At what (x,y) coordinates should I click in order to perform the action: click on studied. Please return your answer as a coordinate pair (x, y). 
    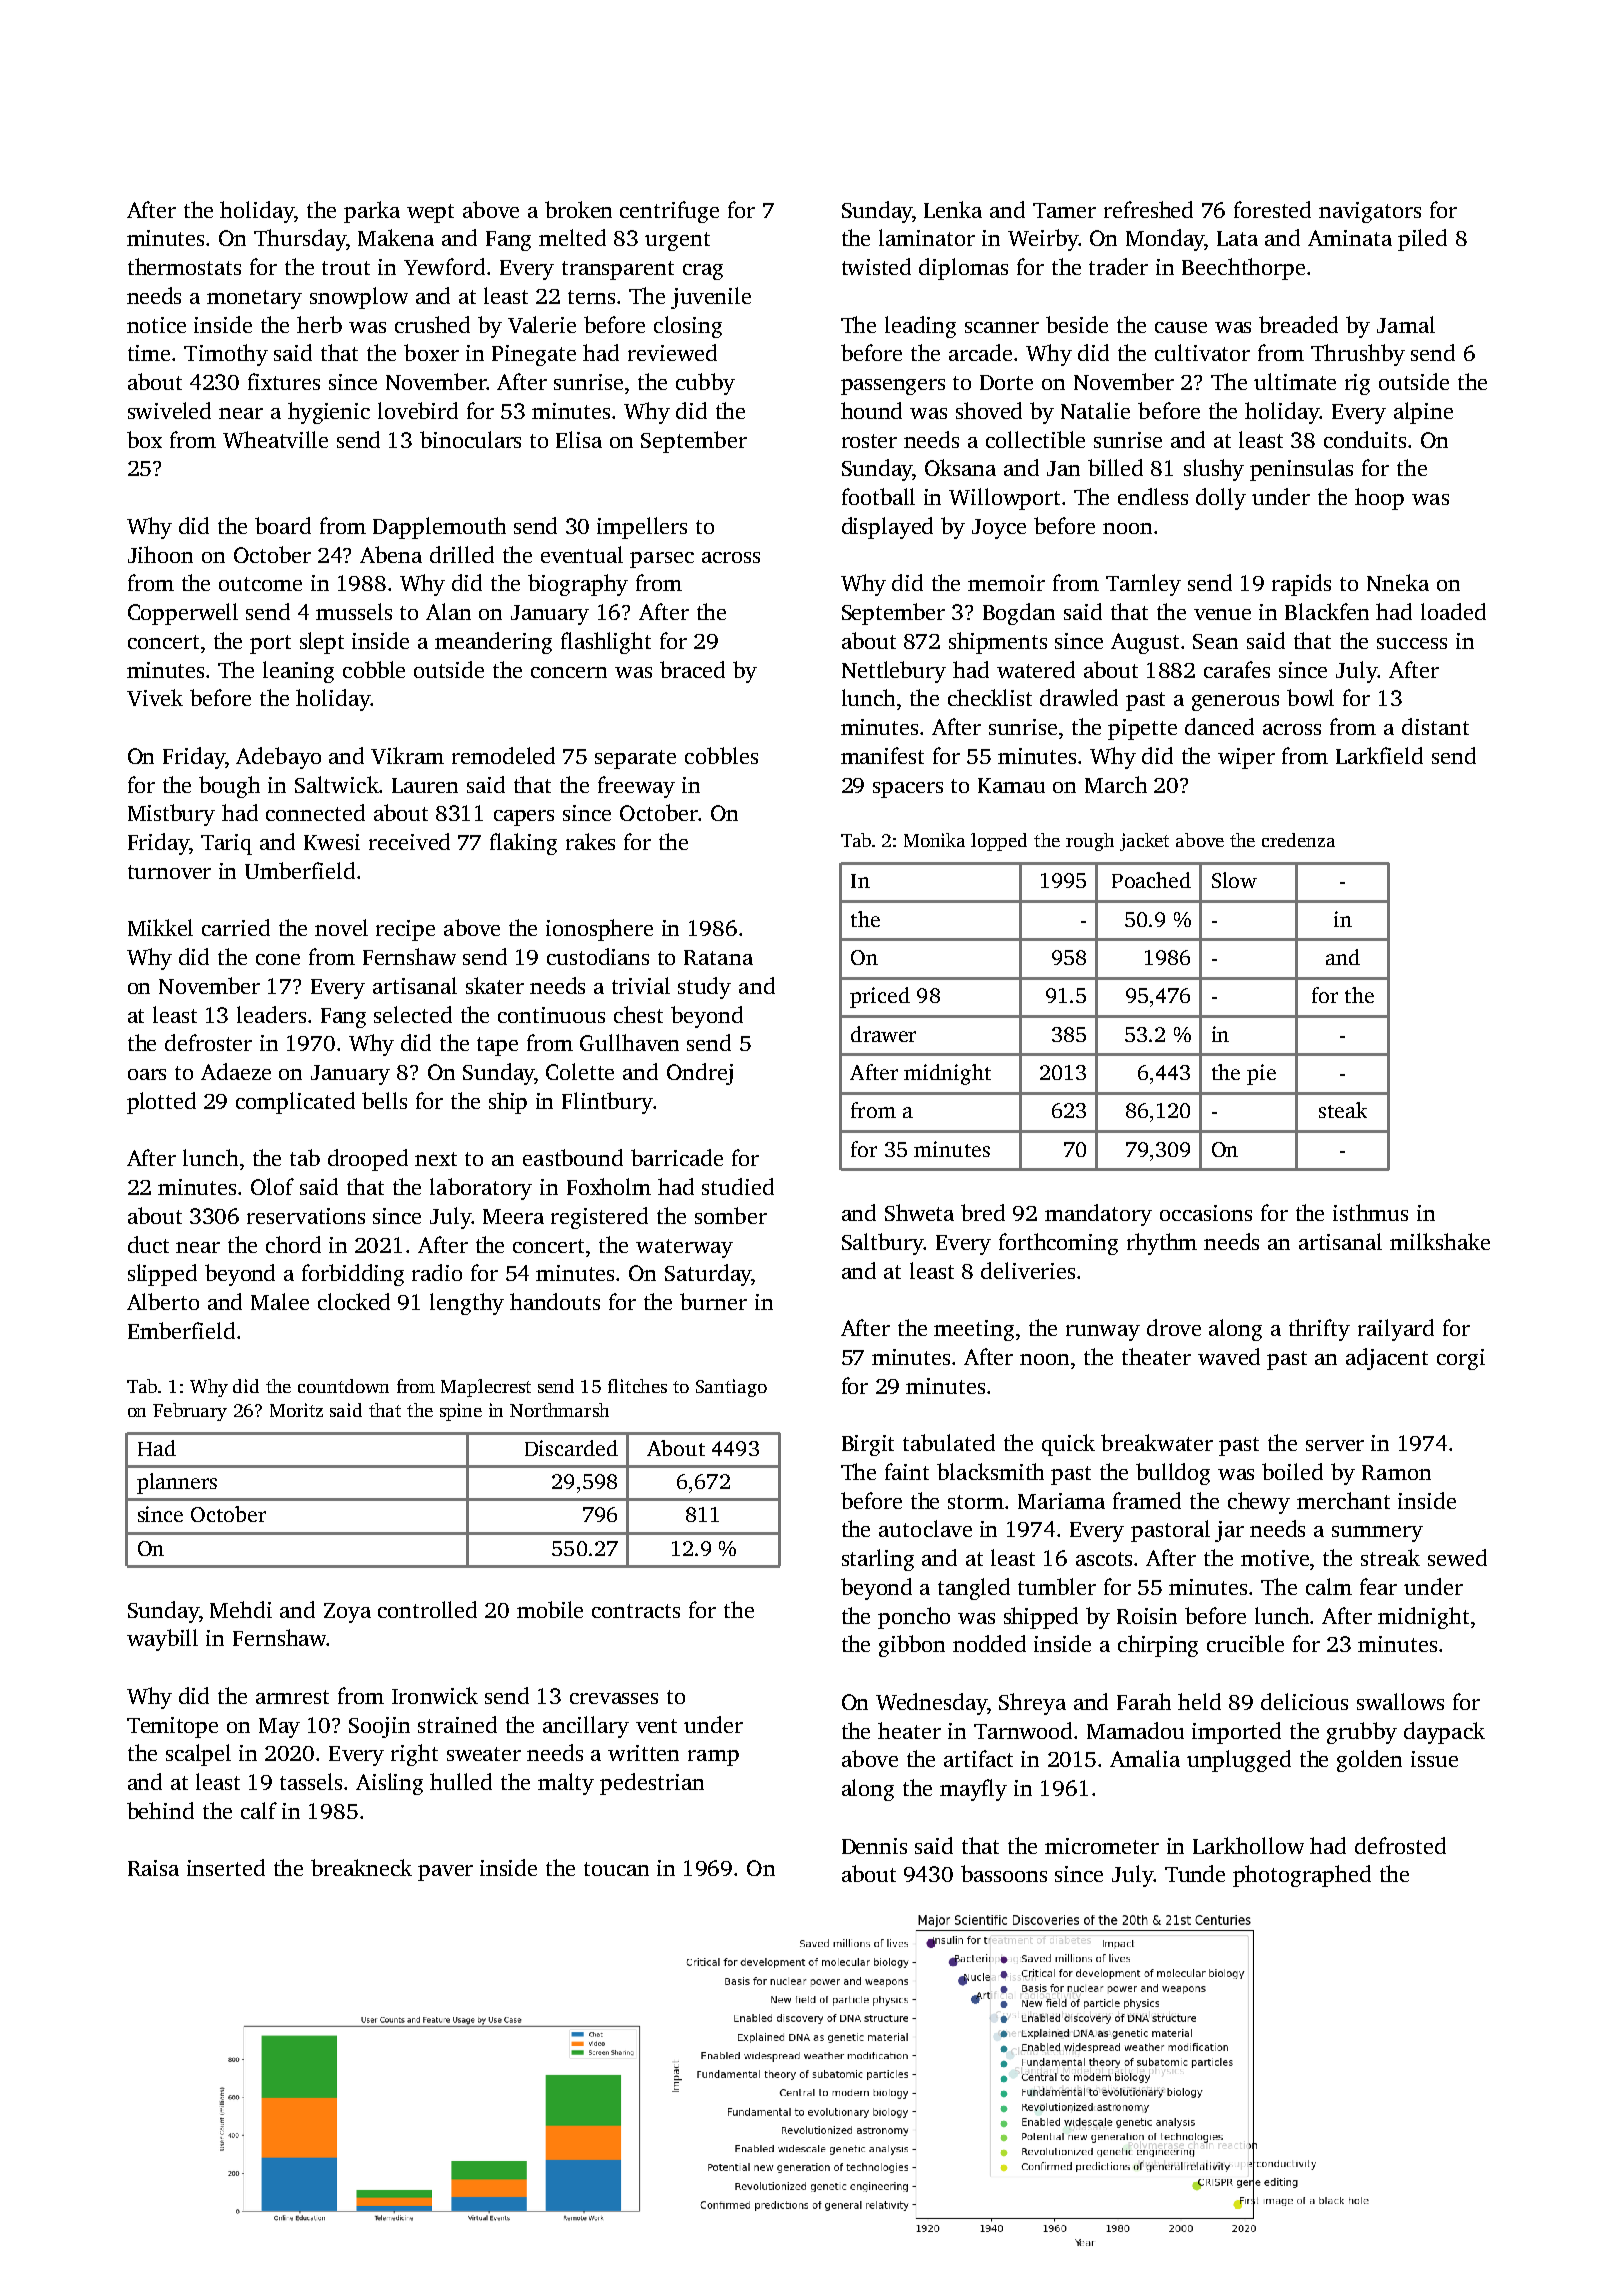
    Looking at the image, I should click on (738, 1186).
